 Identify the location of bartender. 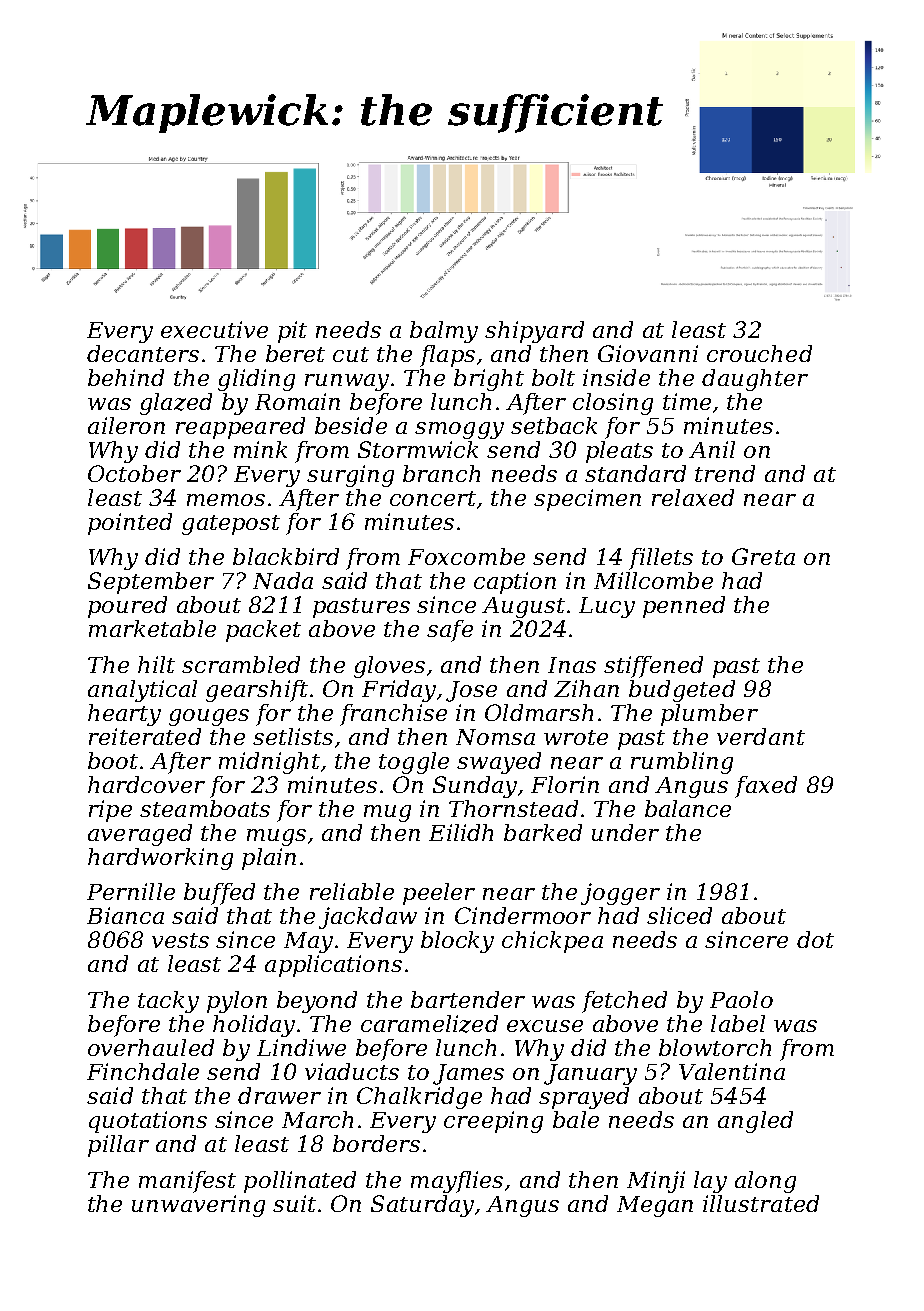
(468, 999).
